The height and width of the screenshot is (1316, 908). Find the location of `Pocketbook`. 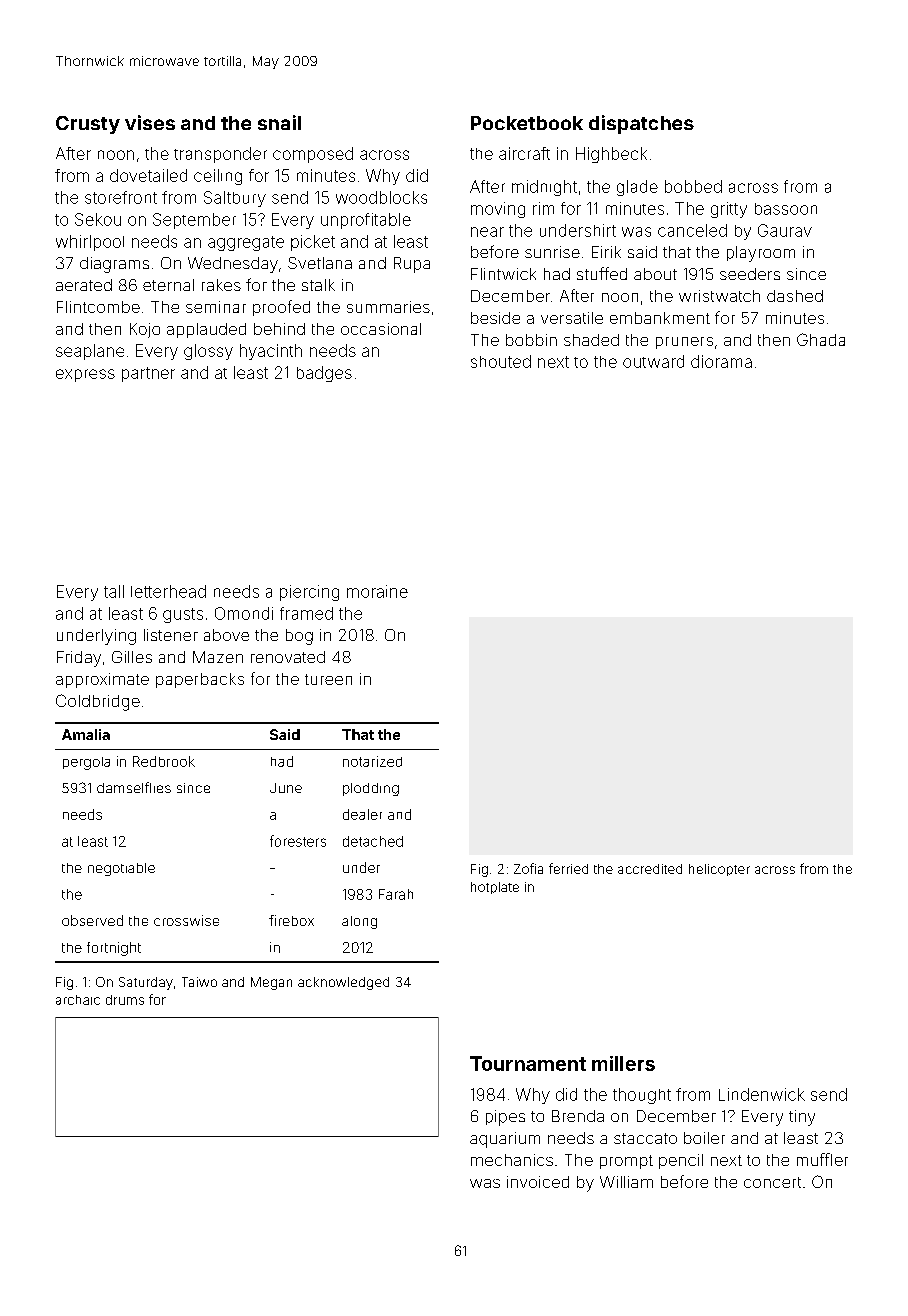

Pocketbook is located at coordinates (527, 123).
